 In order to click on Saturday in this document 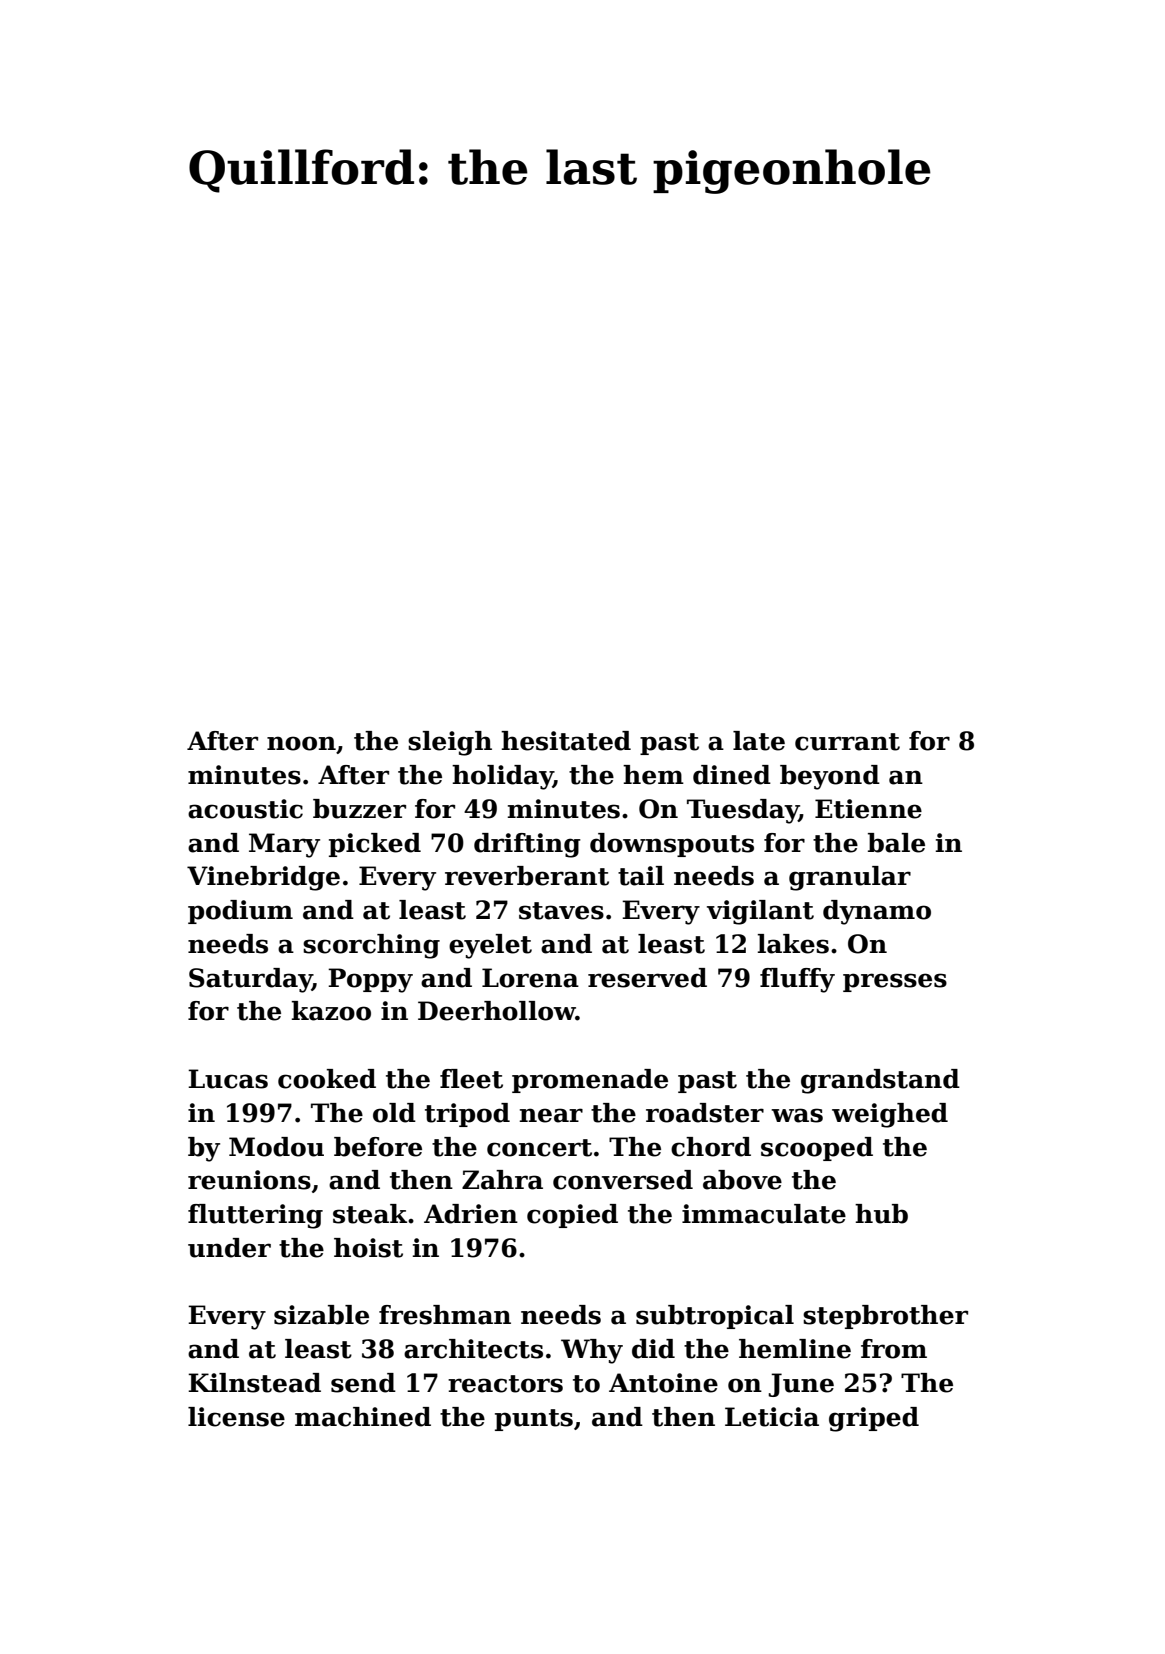, I will do `click(250, 980)`.
